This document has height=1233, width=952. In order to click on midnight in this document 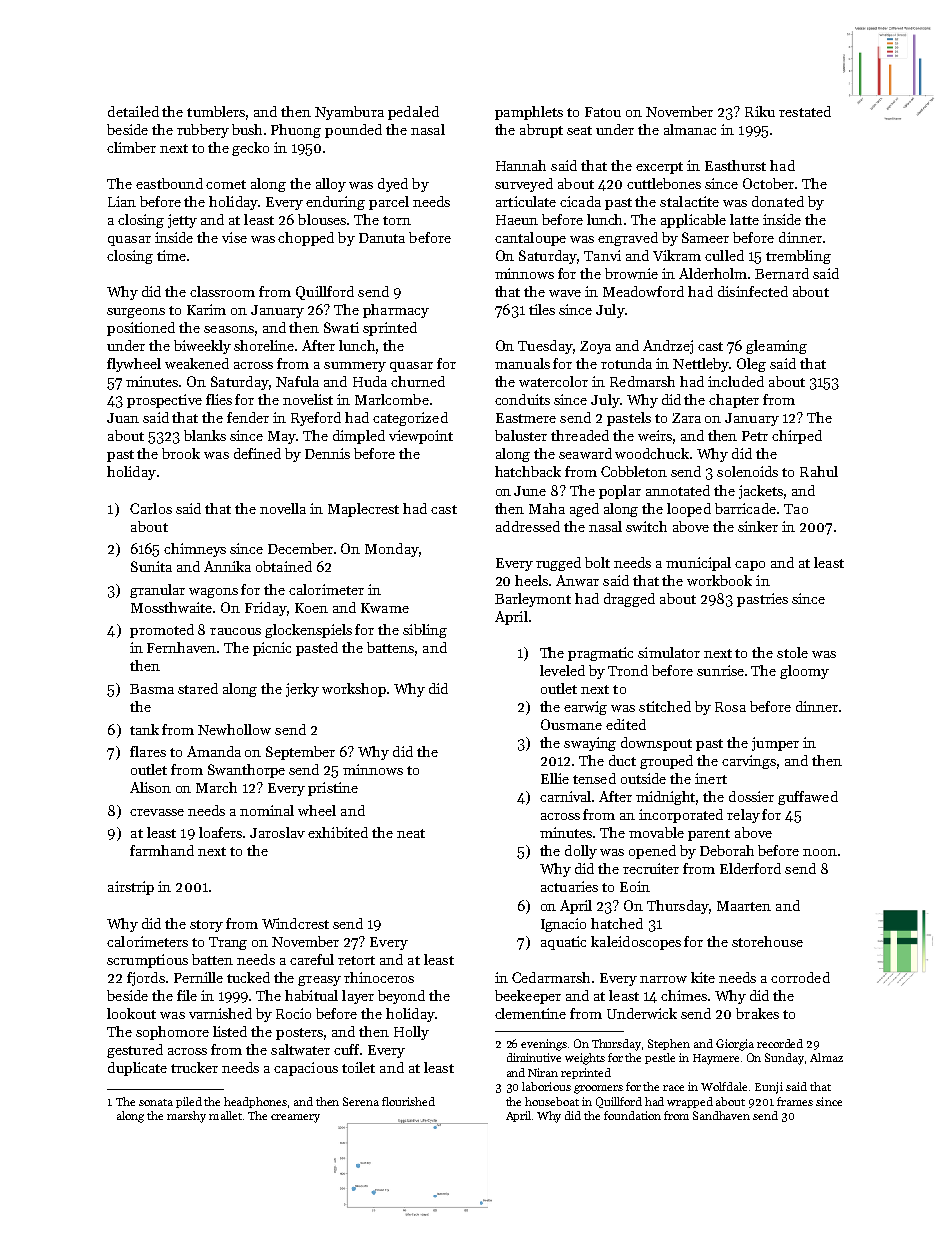, I will do `click(666, 798)`.
